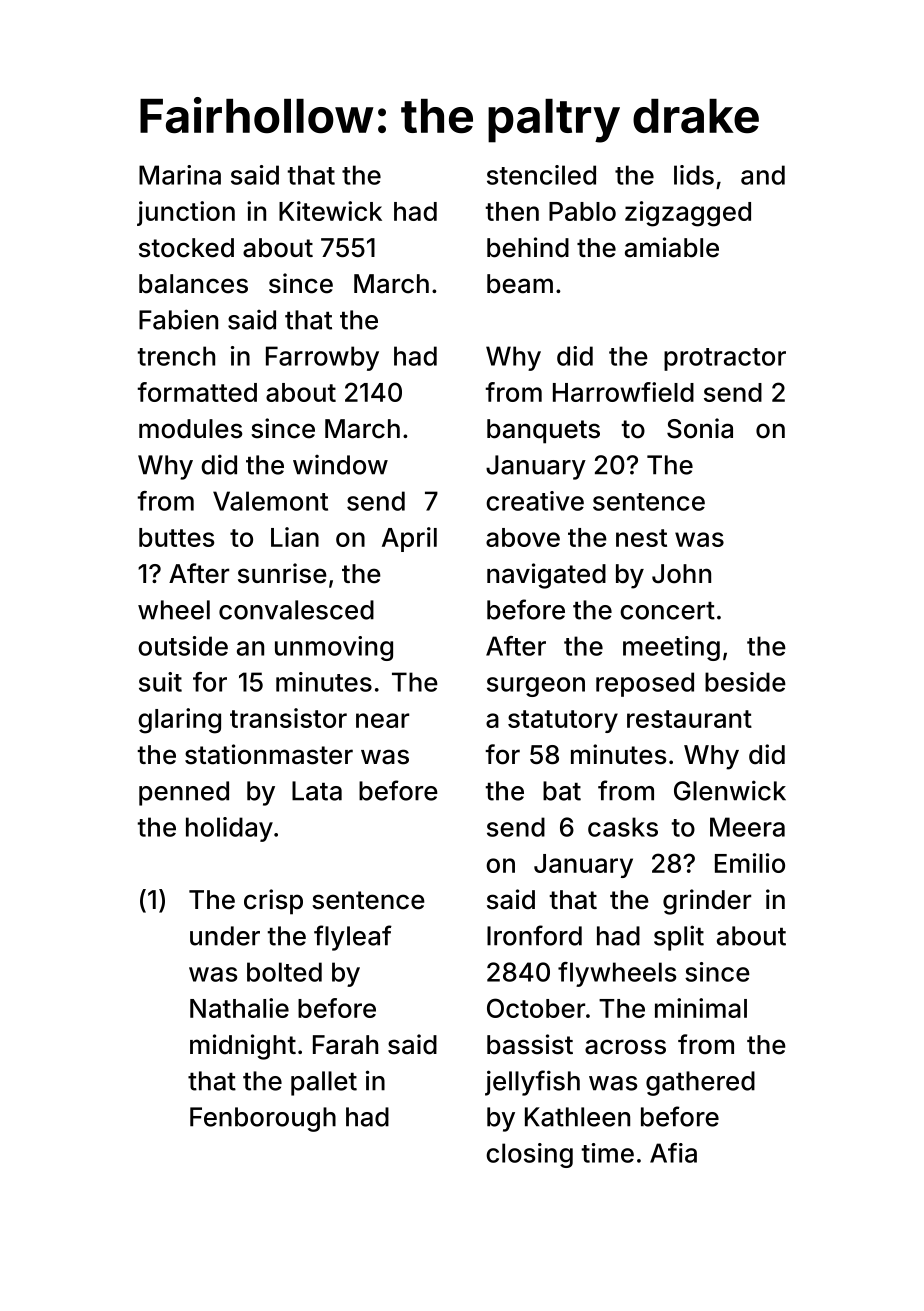  Describe the element at coordinates (673, 1153) in the page. I see `Afia` at that location.
